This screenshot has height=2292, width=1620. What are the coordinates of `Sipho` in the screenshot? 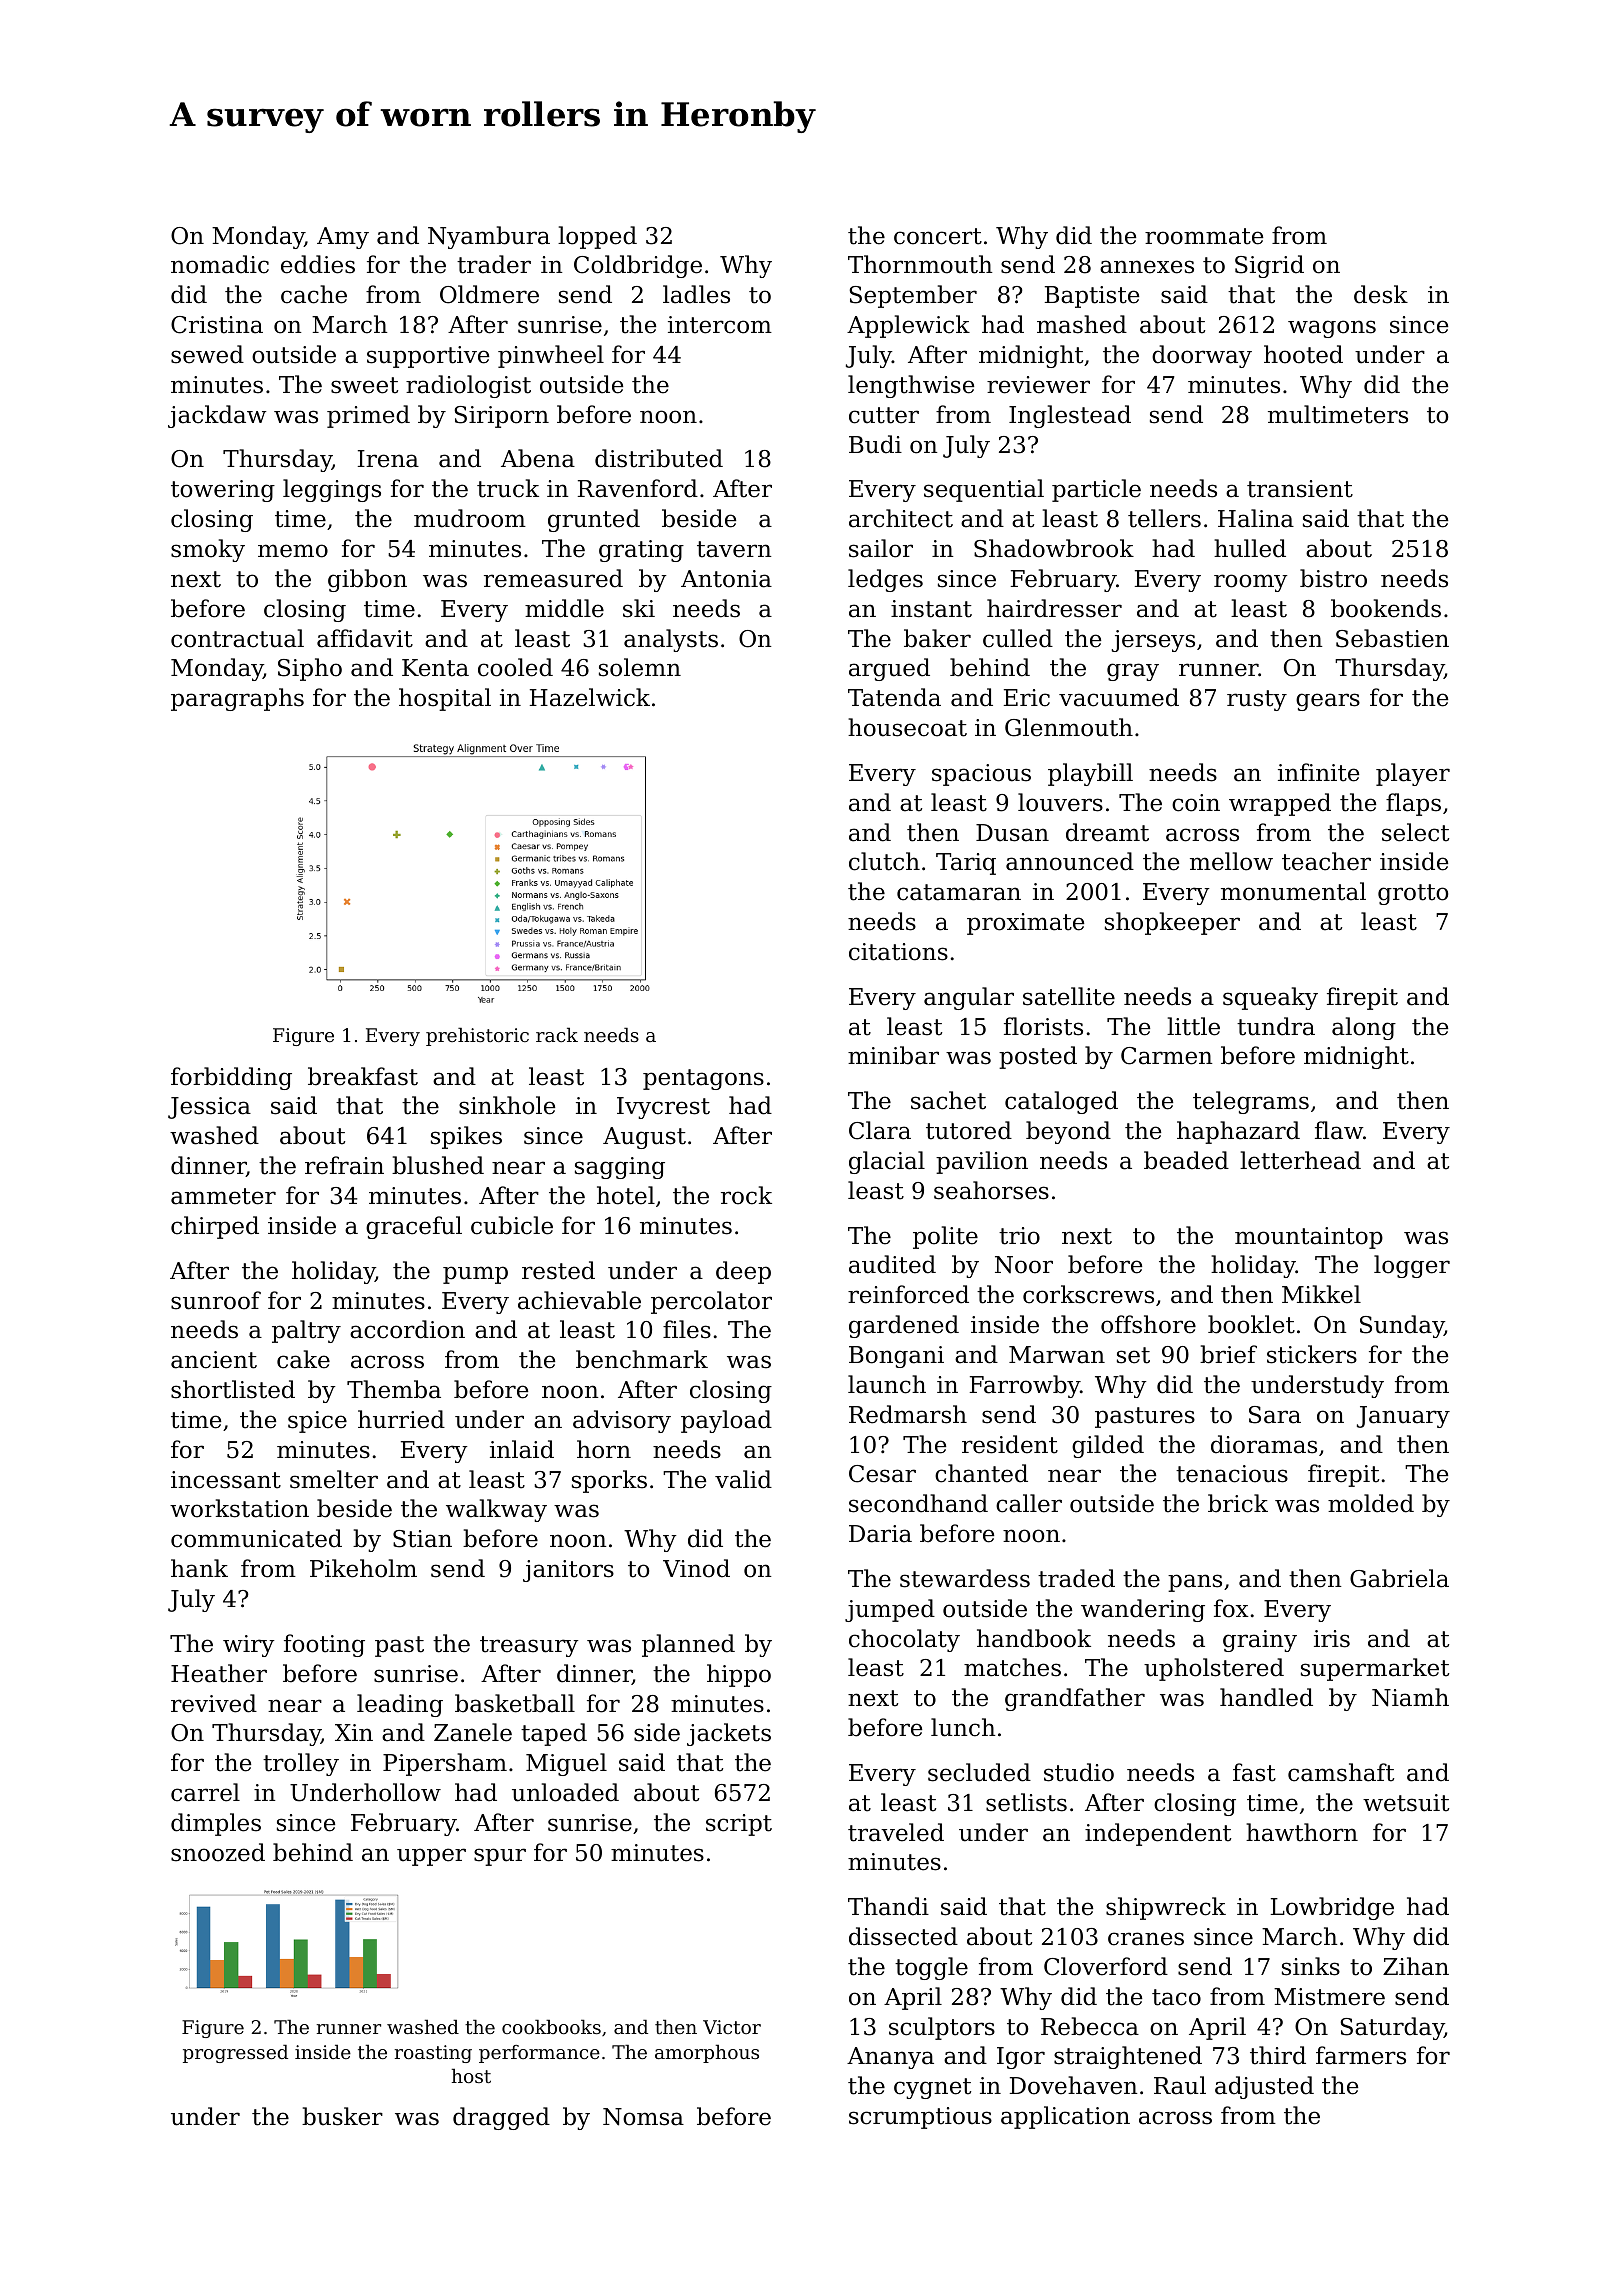 It's located at (310, 669).
